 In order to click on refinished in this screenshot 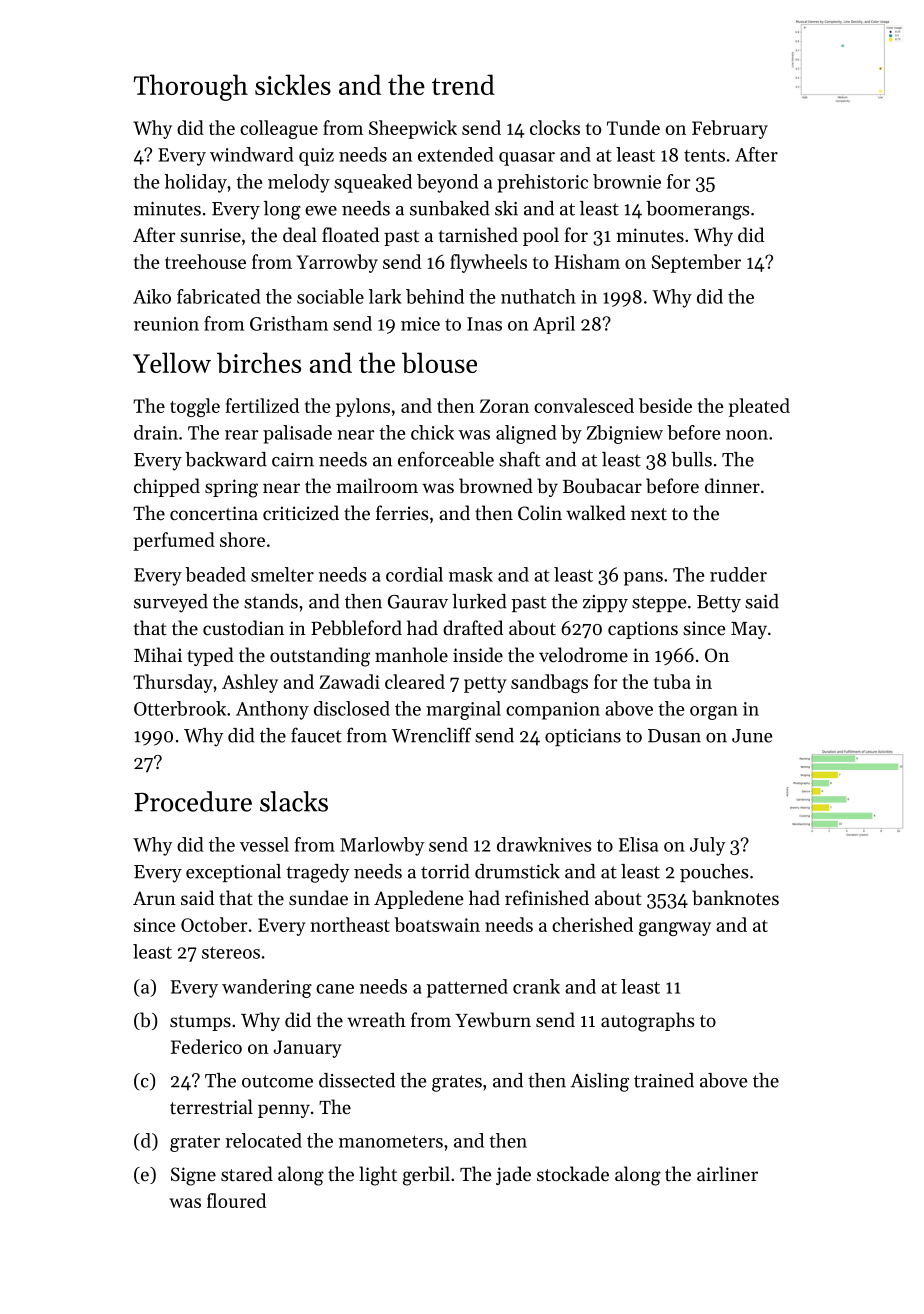, I will do `click(547, 897)`.
